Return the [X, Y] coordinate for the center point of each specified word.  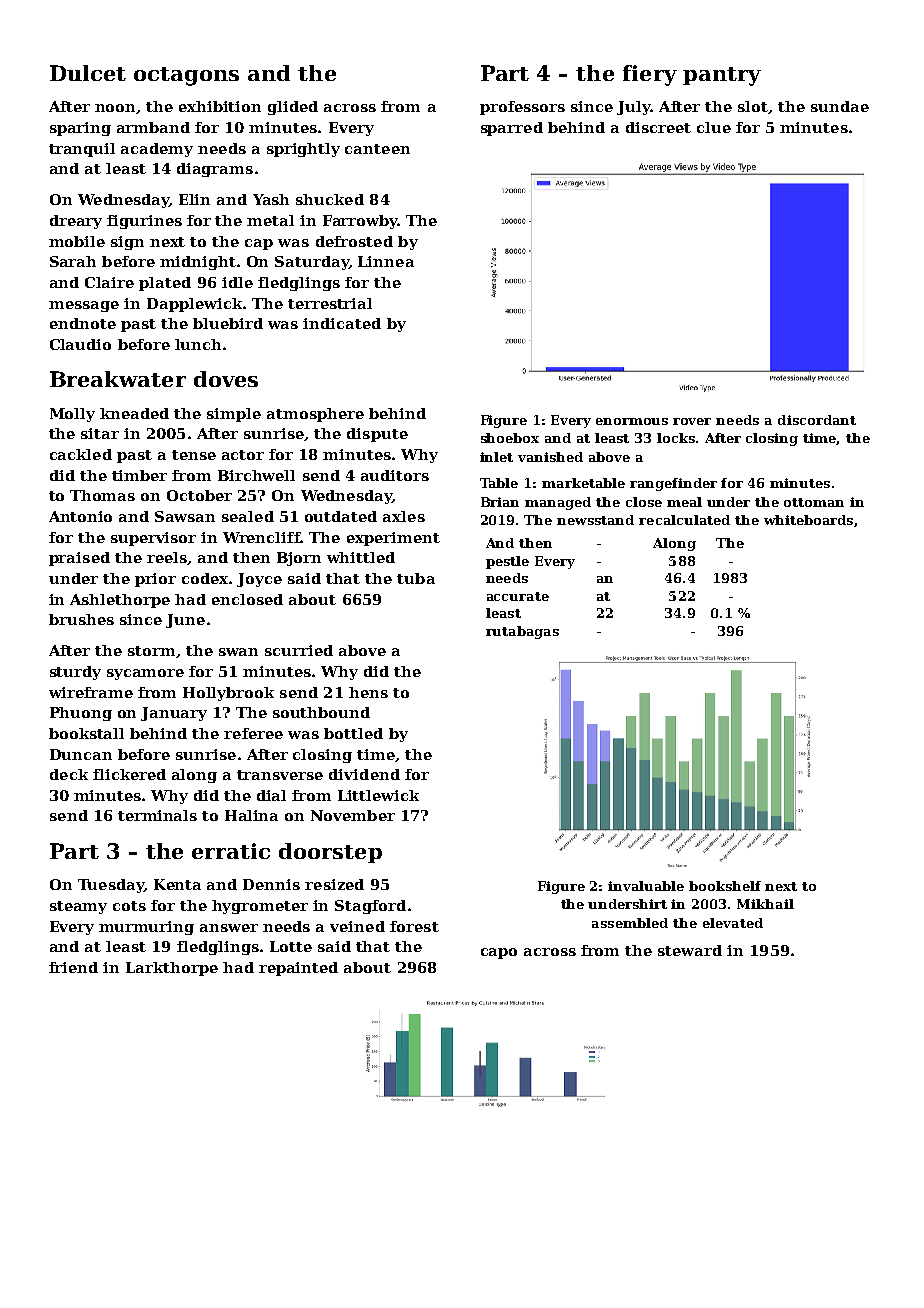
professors [522, 108]
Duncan [81, 754]
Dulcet [88, 73]
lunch [198, 344]
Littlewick [378, 795]
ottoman [814, 502]
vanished [550, 457]
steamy [78, 907]
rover [692, 421]
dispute [377, 435]
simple [234, 415]
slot [753, 107]
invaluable [646, 886]
